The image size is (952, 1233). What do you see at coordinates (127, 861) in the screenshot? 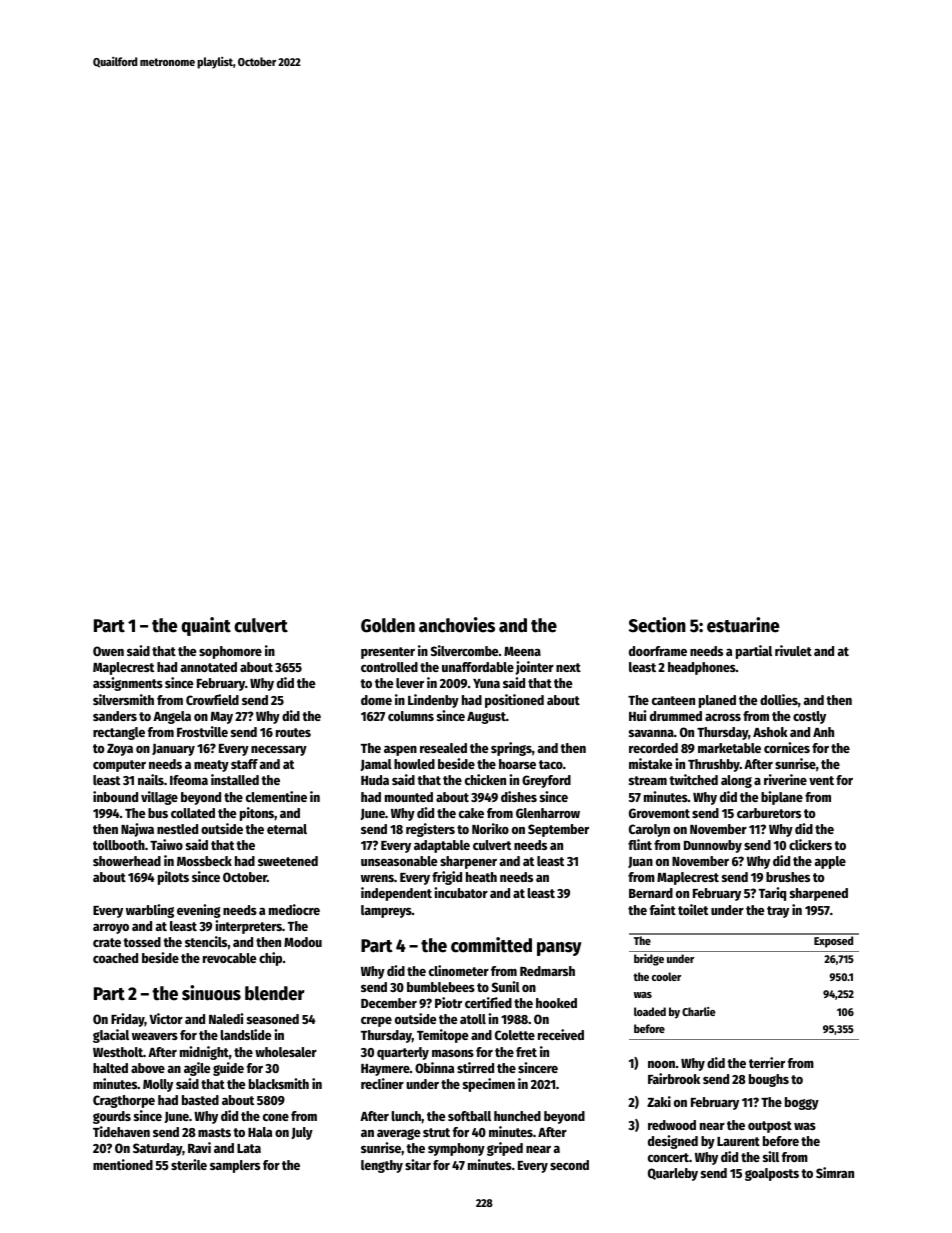
I see `showerhead` at bounding box center [127, 861].
